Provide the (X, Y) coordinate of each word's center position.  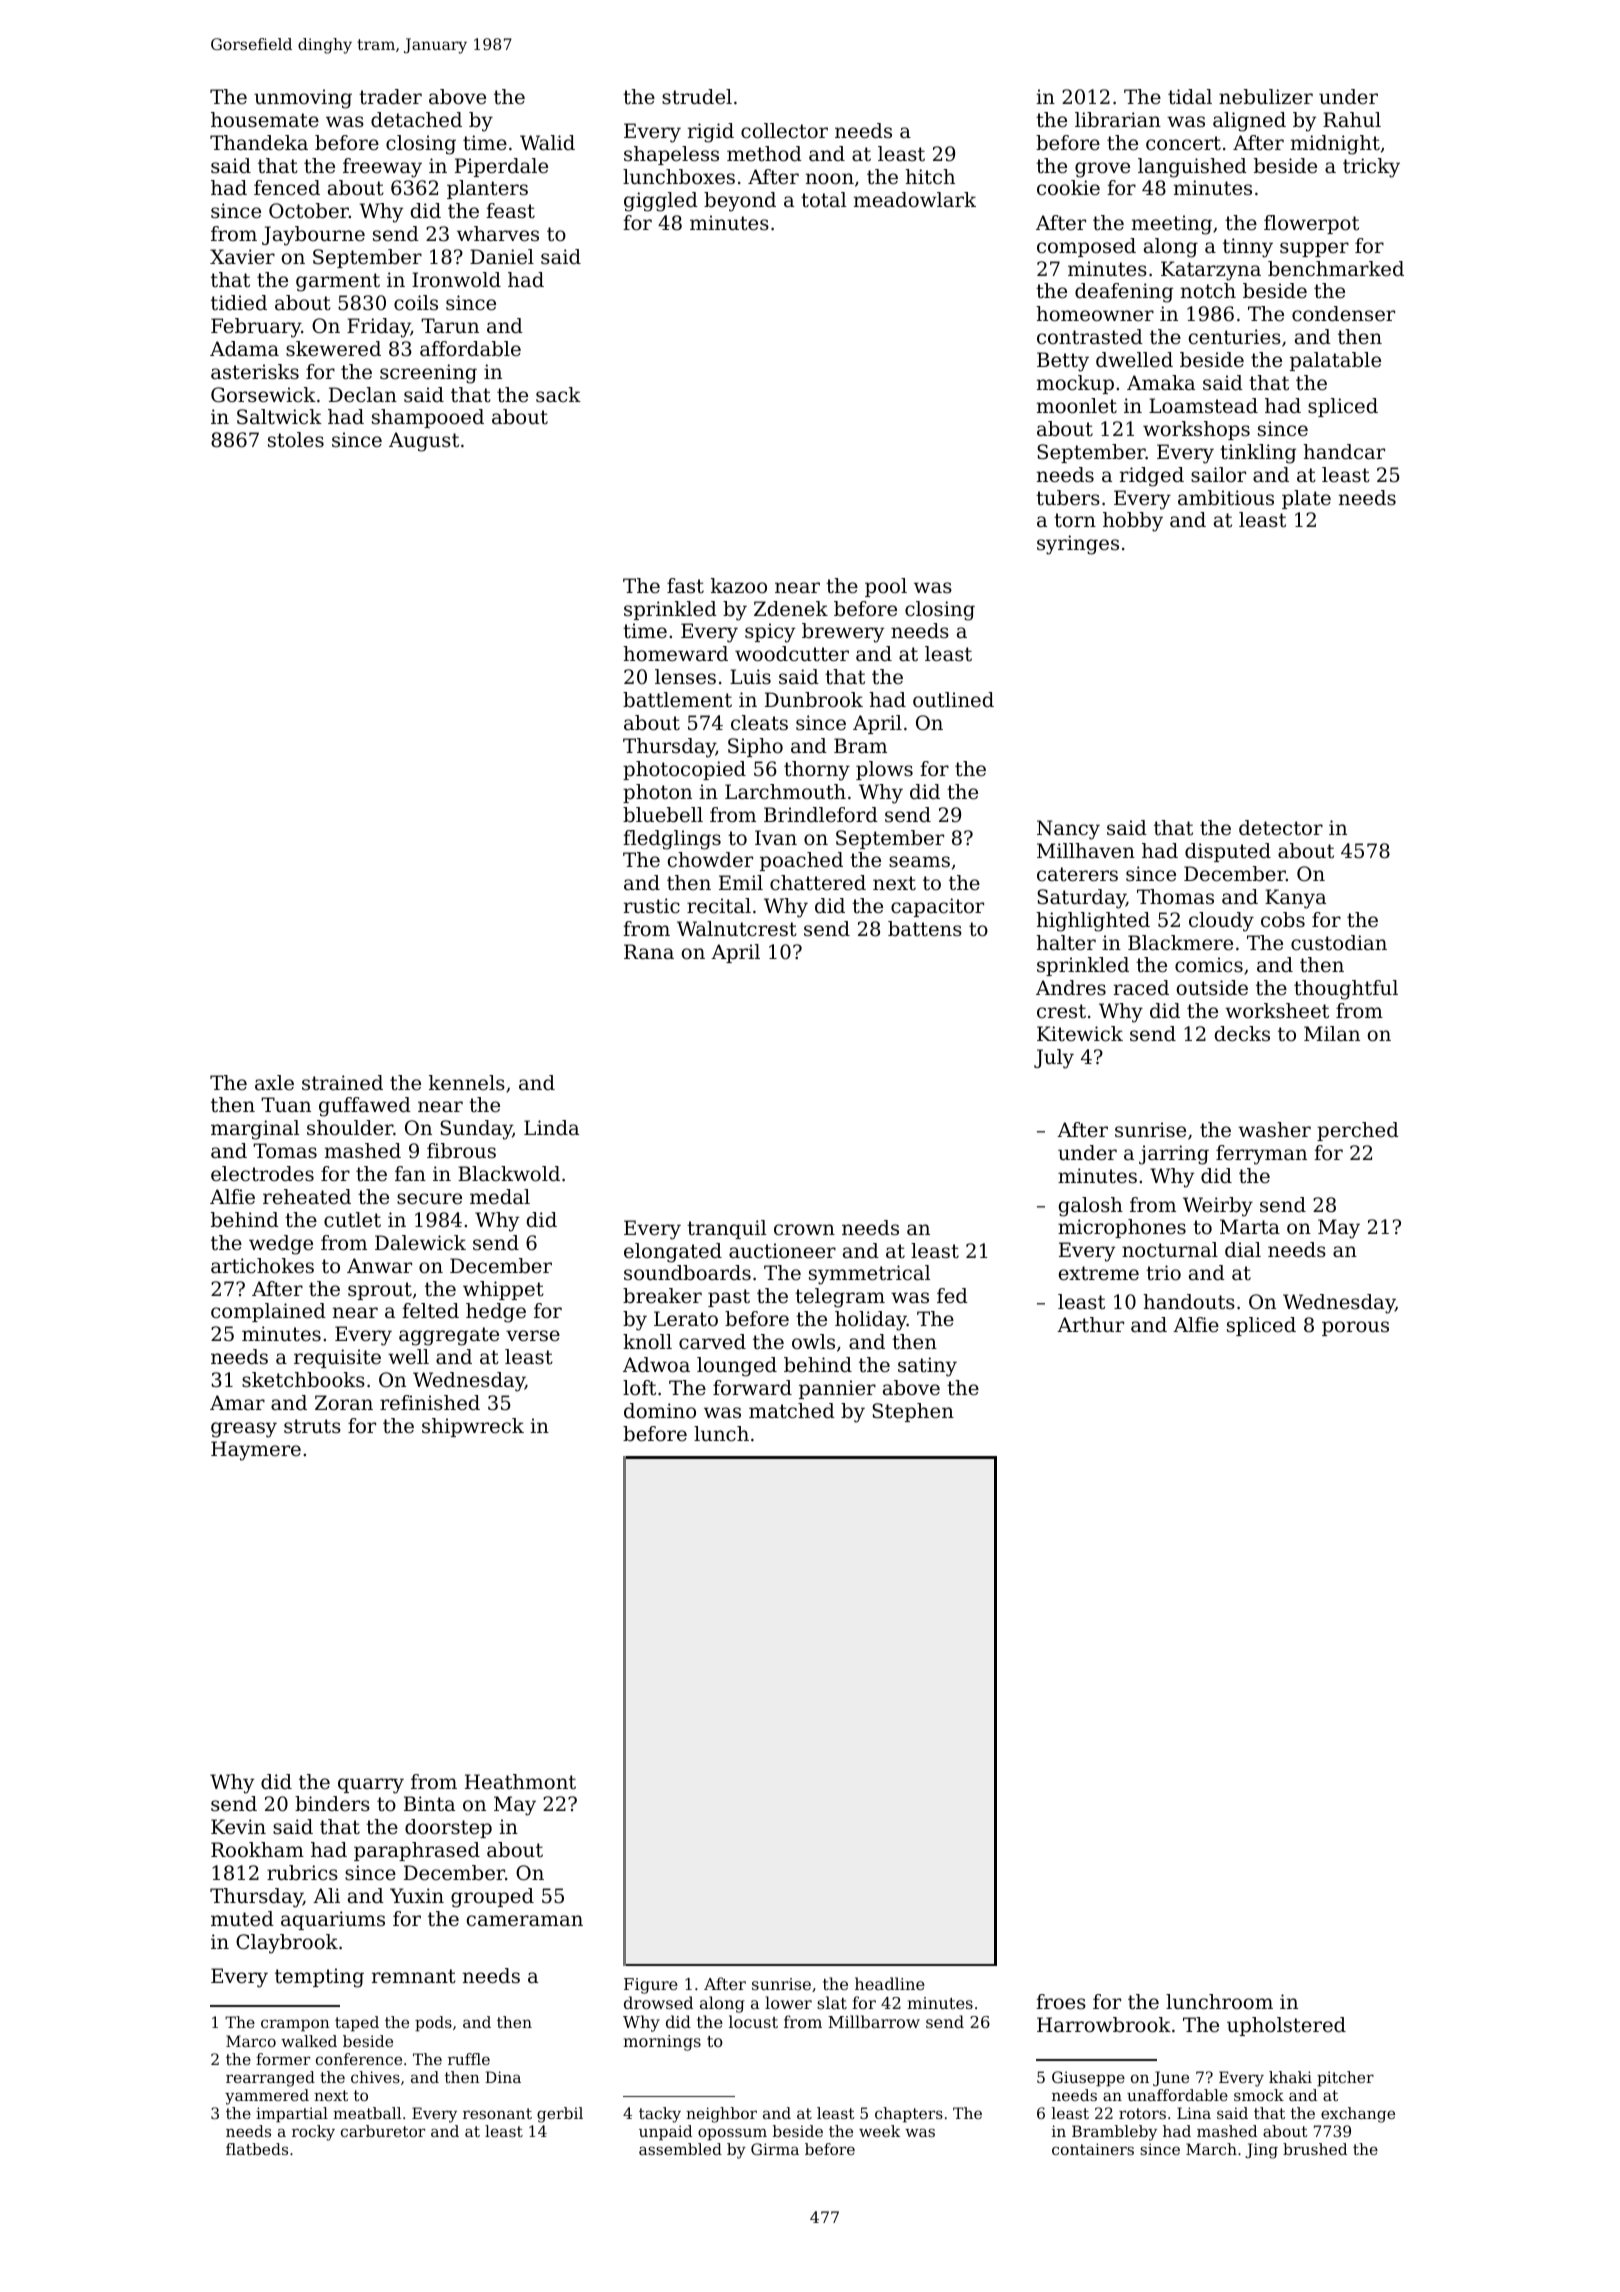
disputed (1228, 852)
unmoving (303, 99)
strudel (697, 97)
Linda (551, 1127)
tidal (1190, 97)
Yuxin (417, 1895)
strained (342, 1083)
